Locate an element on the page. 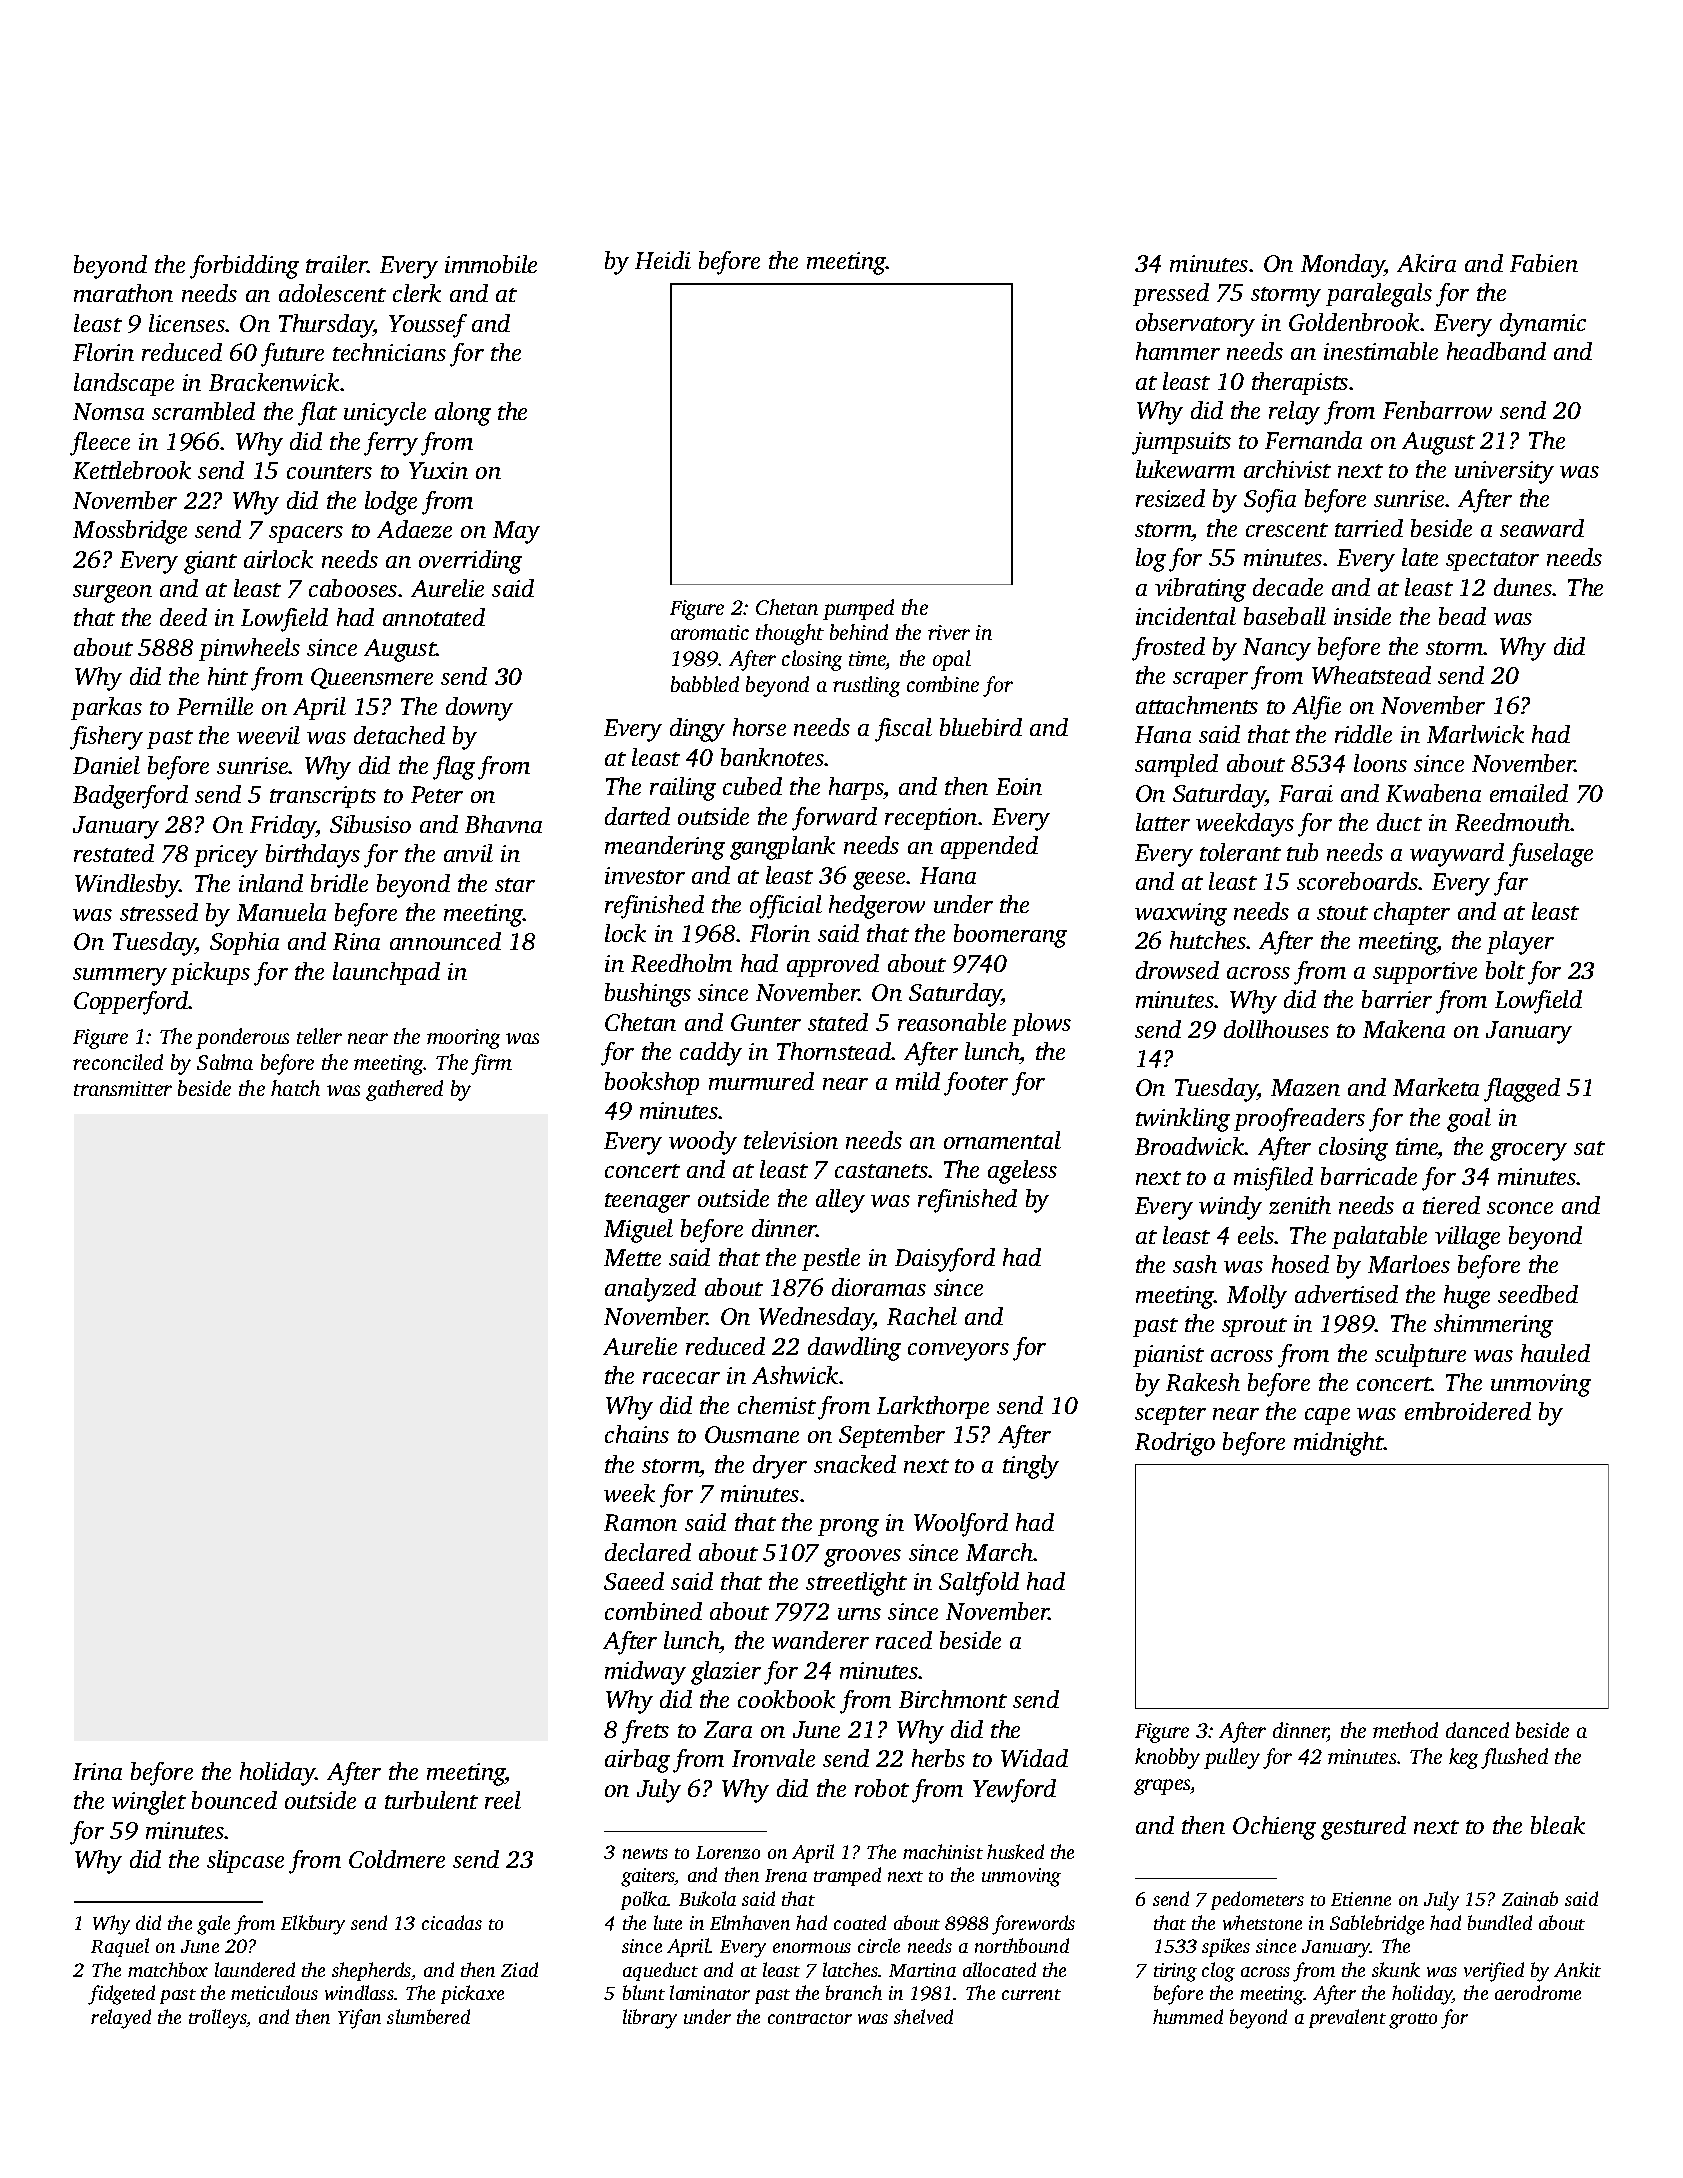 The width and height of the document is (1683, 2178). midnight is located at coordinates (1339, 1444).
